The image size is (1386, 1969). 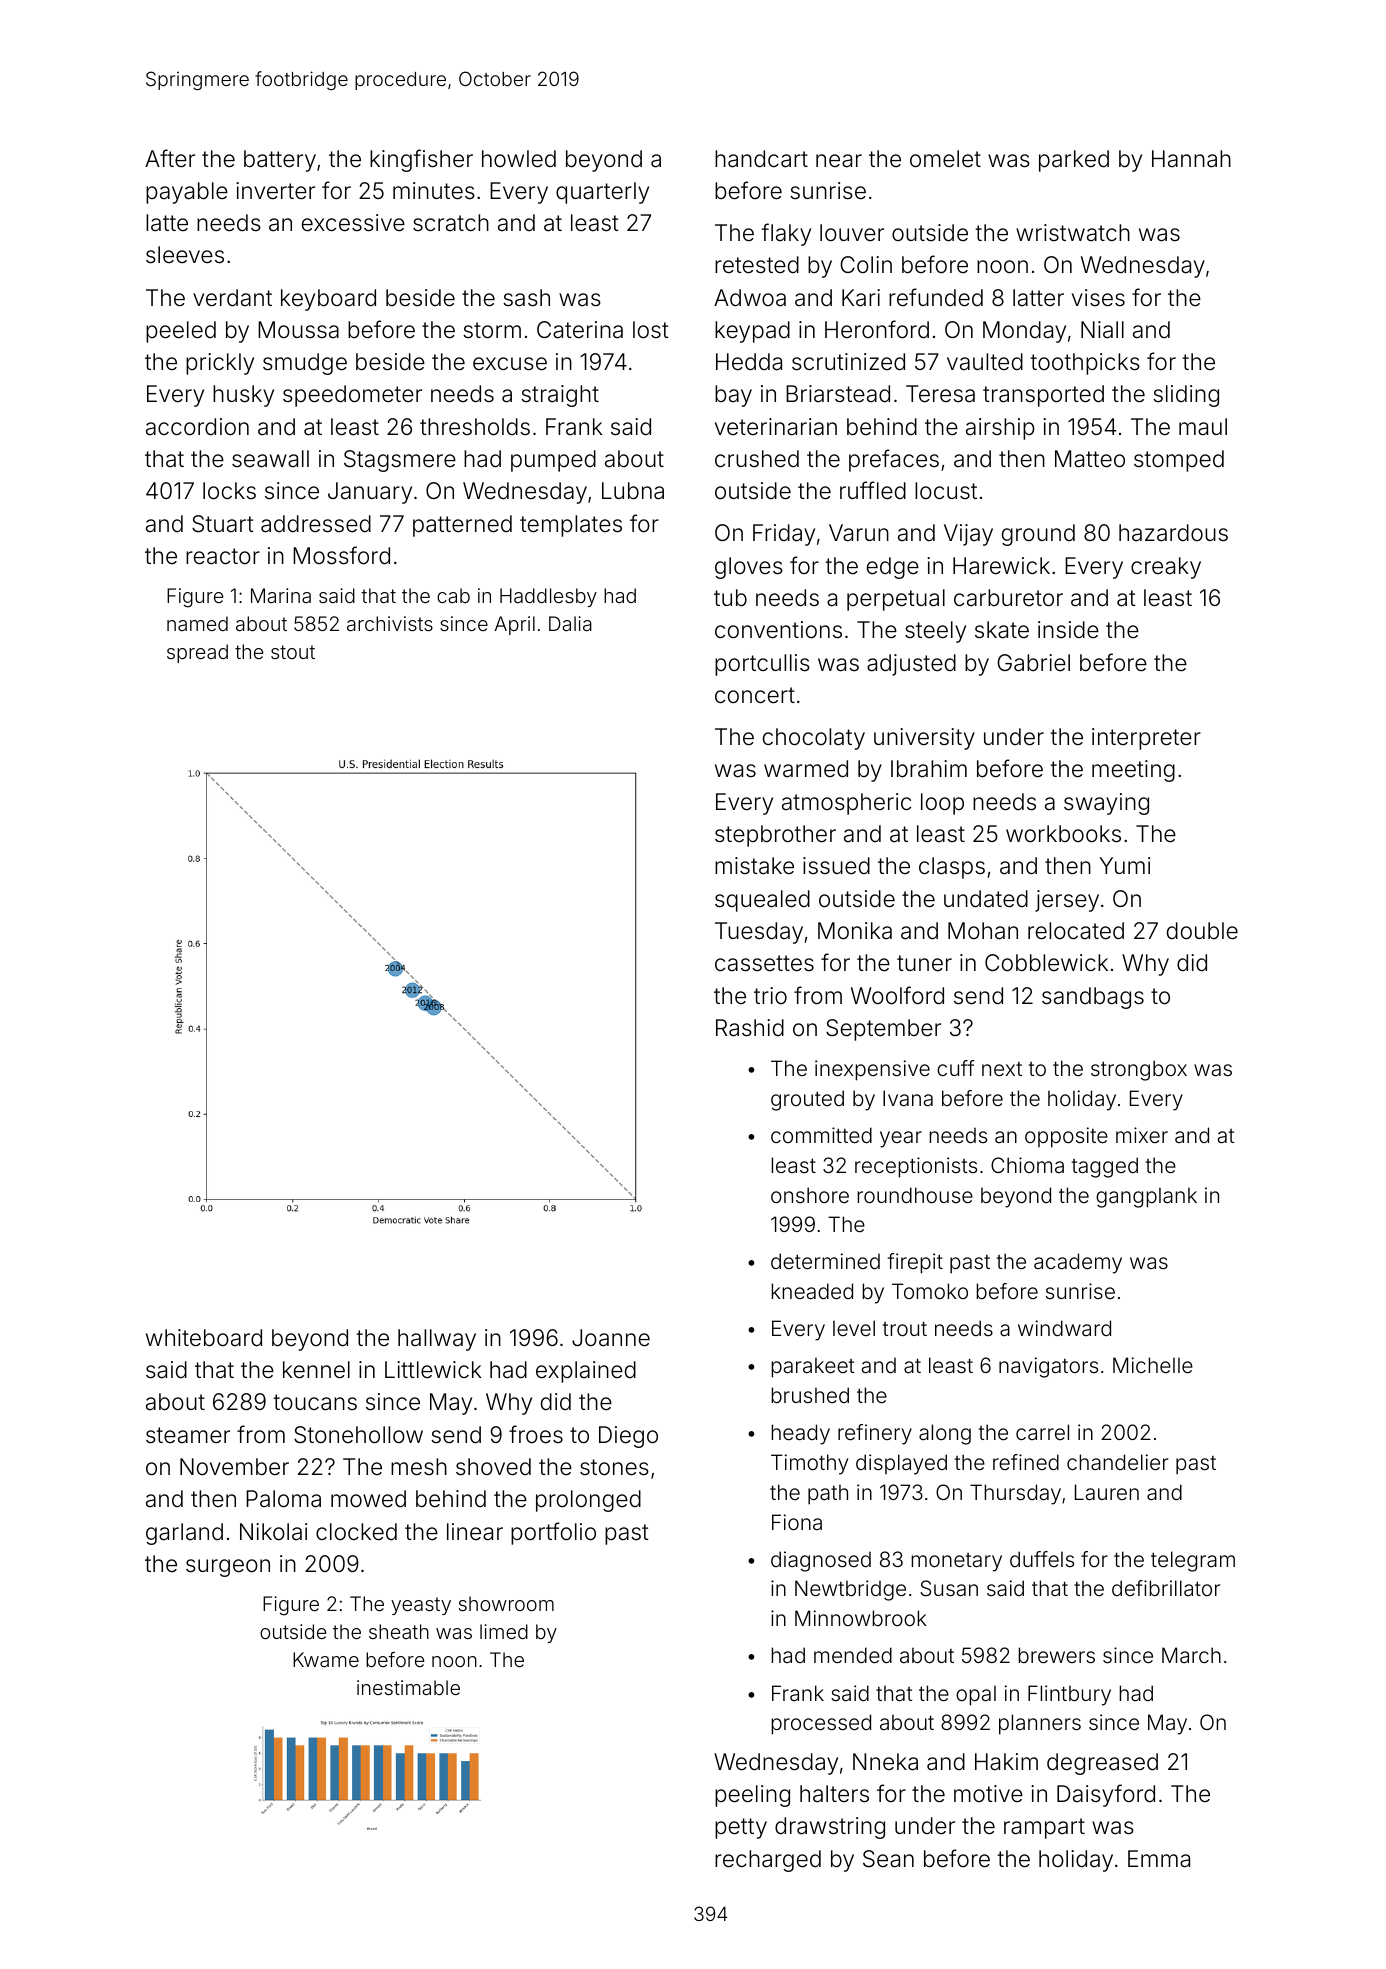 I want to click on handcart, so click(x=761, y=159).
